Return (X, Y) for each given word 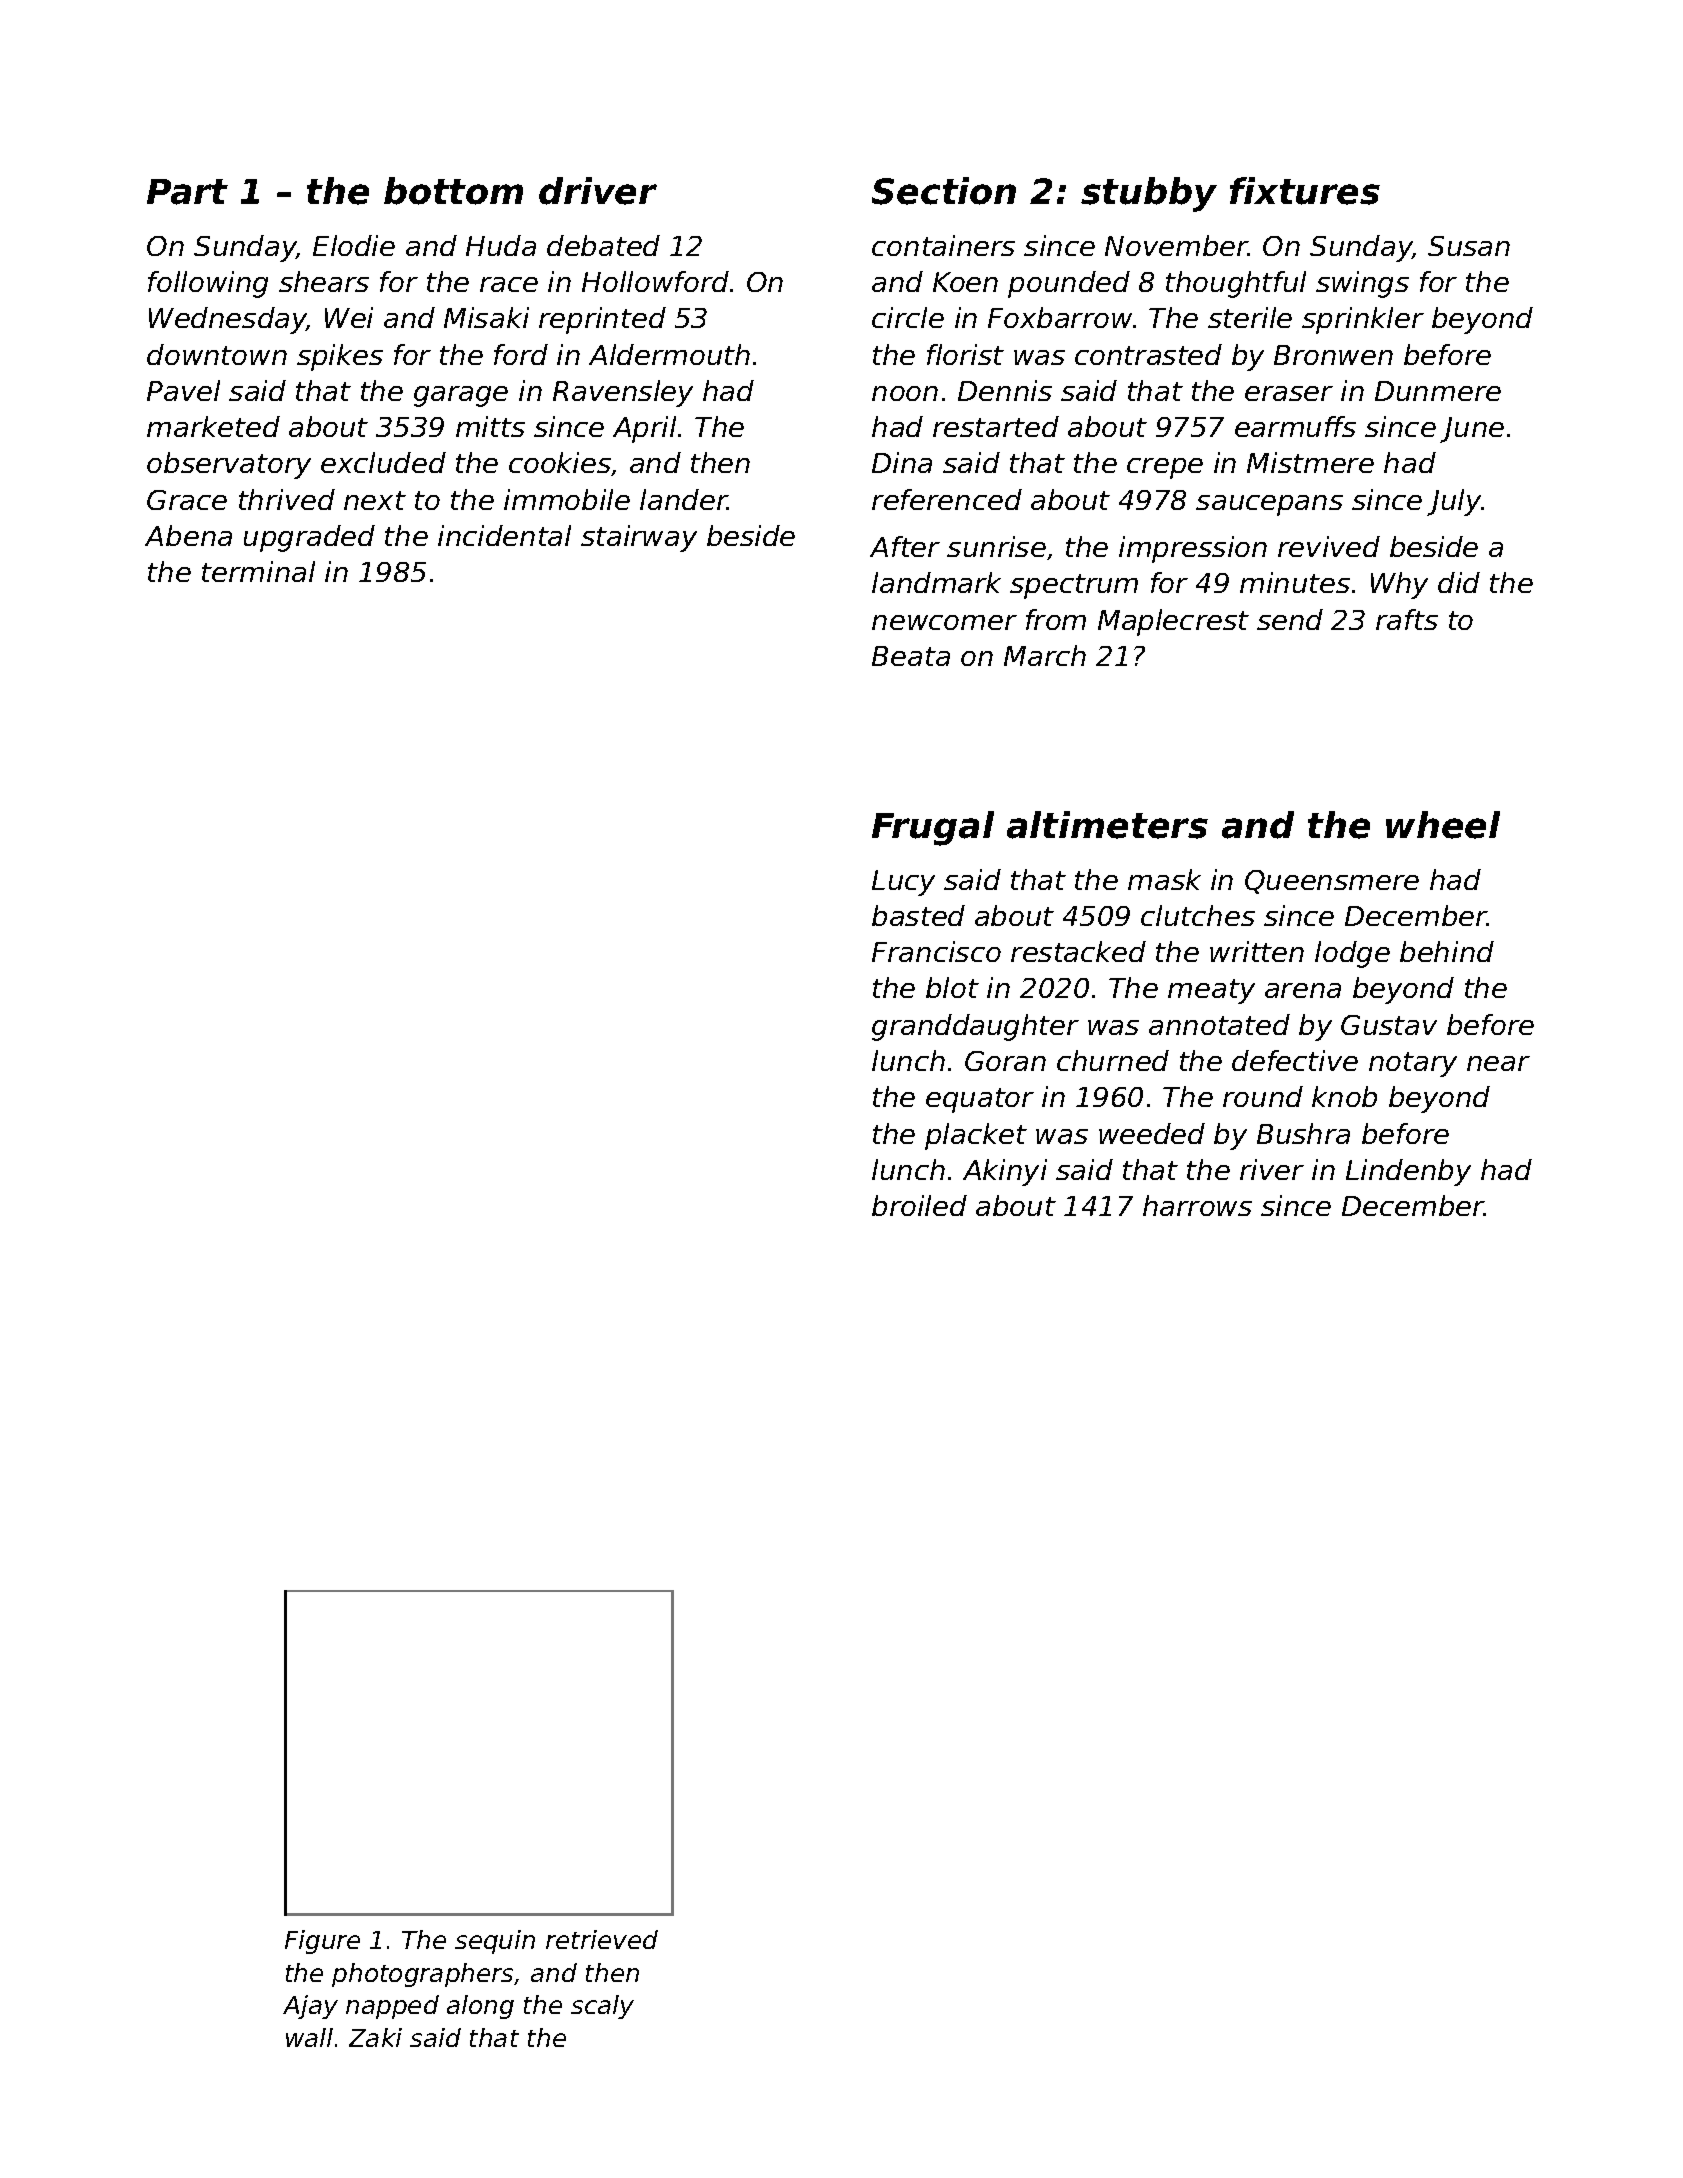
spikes (340, 357)
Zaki (375, 2037)
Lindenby (1408, 1172)
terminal (258, 571)
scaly (602, 2007)
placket (976, 1136)
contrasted (1148, 354)
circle (908, 317)
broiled (919, 1205)
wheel (1443, 825)
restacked (1078, 951)
